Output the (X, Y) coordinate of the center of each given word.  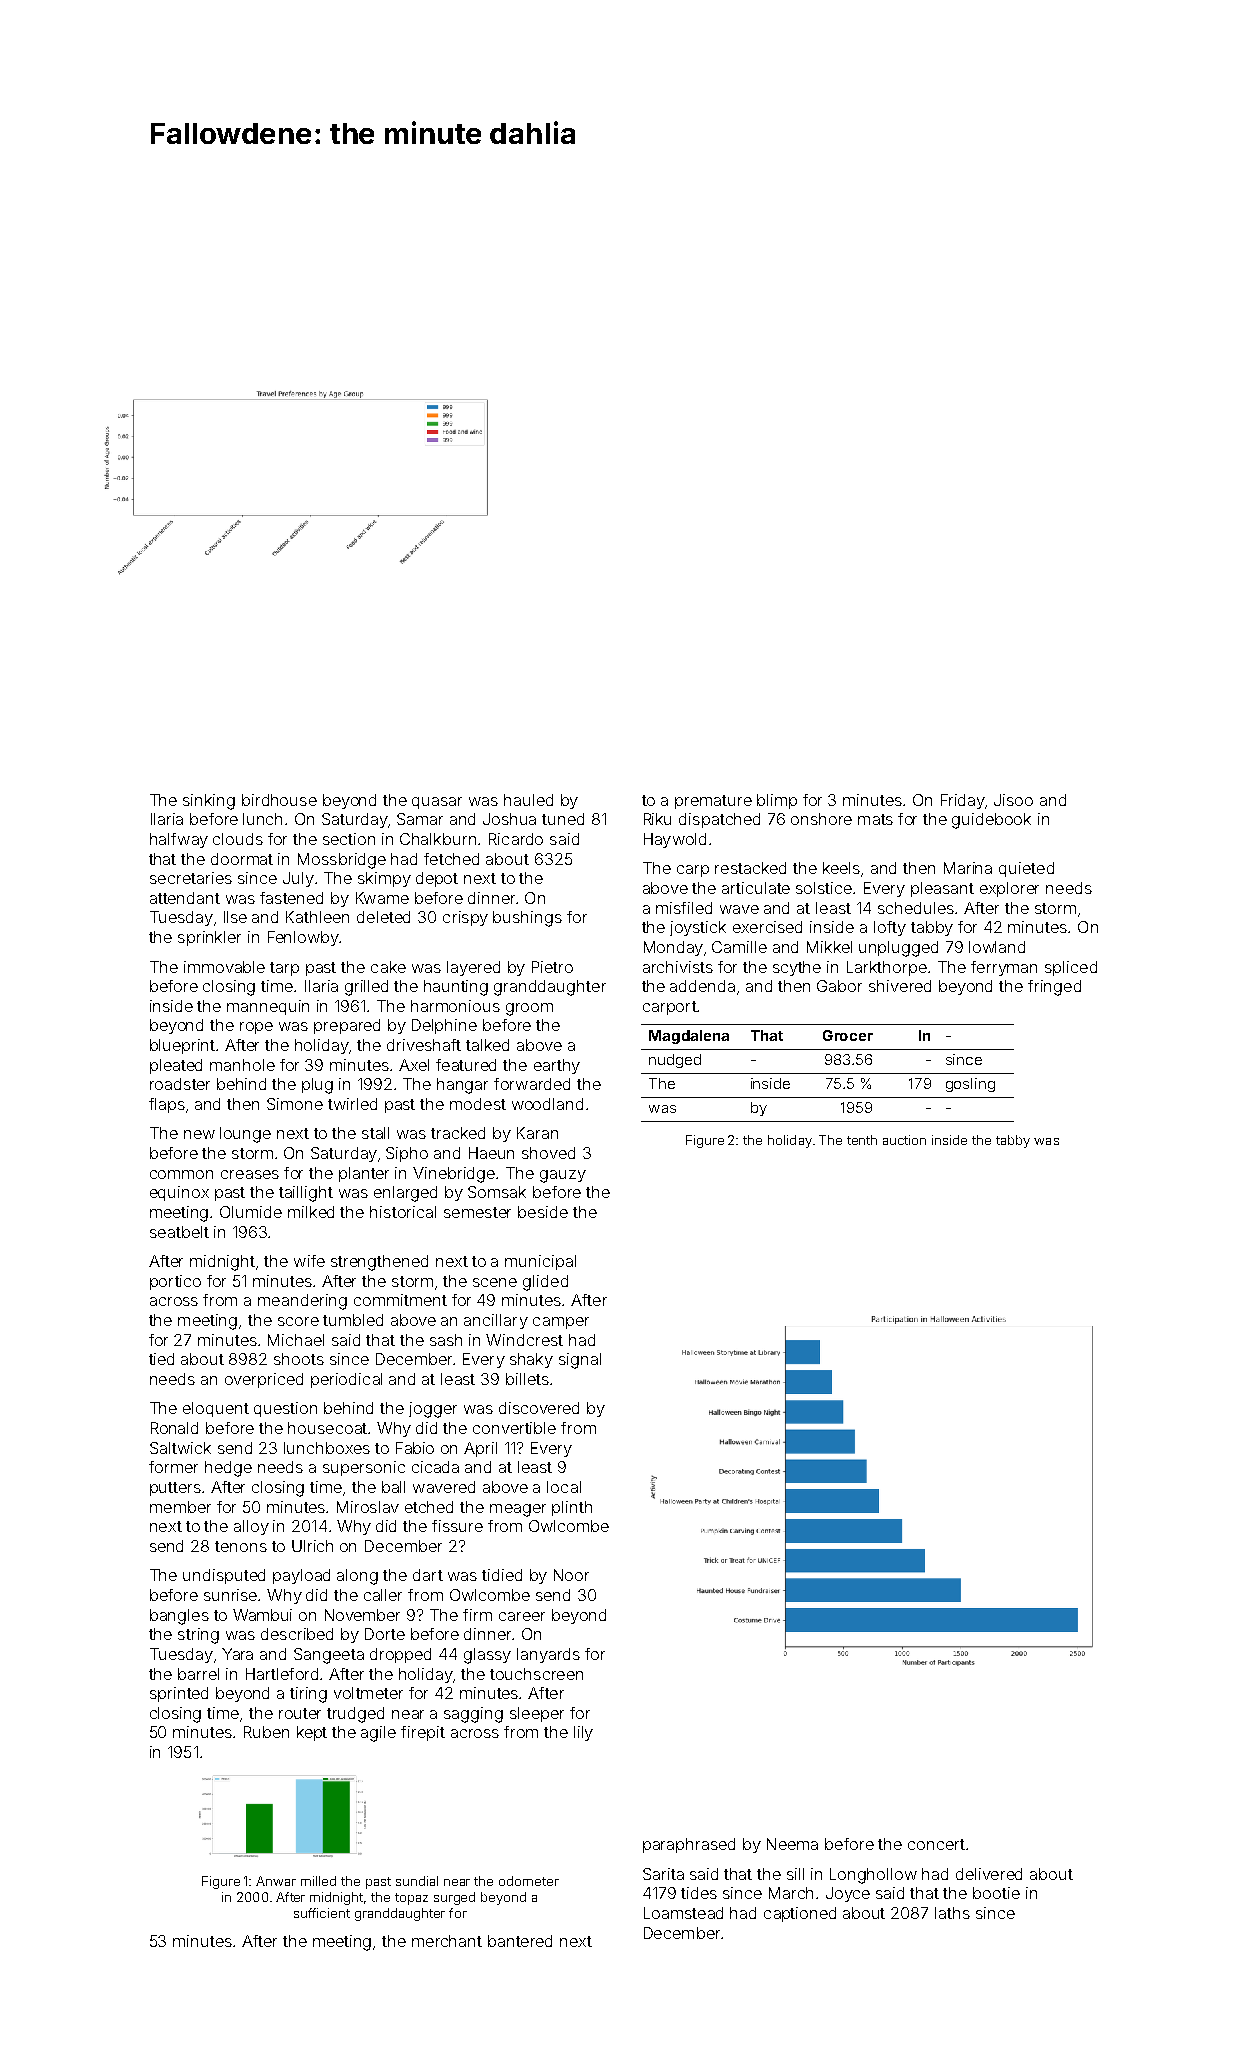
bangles (179, 1617)
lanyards (548, 1655)
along (357, 1577)
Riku (657, 819)
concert (936, 1844)
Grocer (848, 1035)
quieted (1026, 869)
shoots (299, 1359)
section (349, 839)
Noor (571, 1575)
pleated (176, 1066)
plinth (572, 1508)
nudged (675, 1061)
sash (446, 1340)
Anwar (276, 1881)
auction (904, 1140)
